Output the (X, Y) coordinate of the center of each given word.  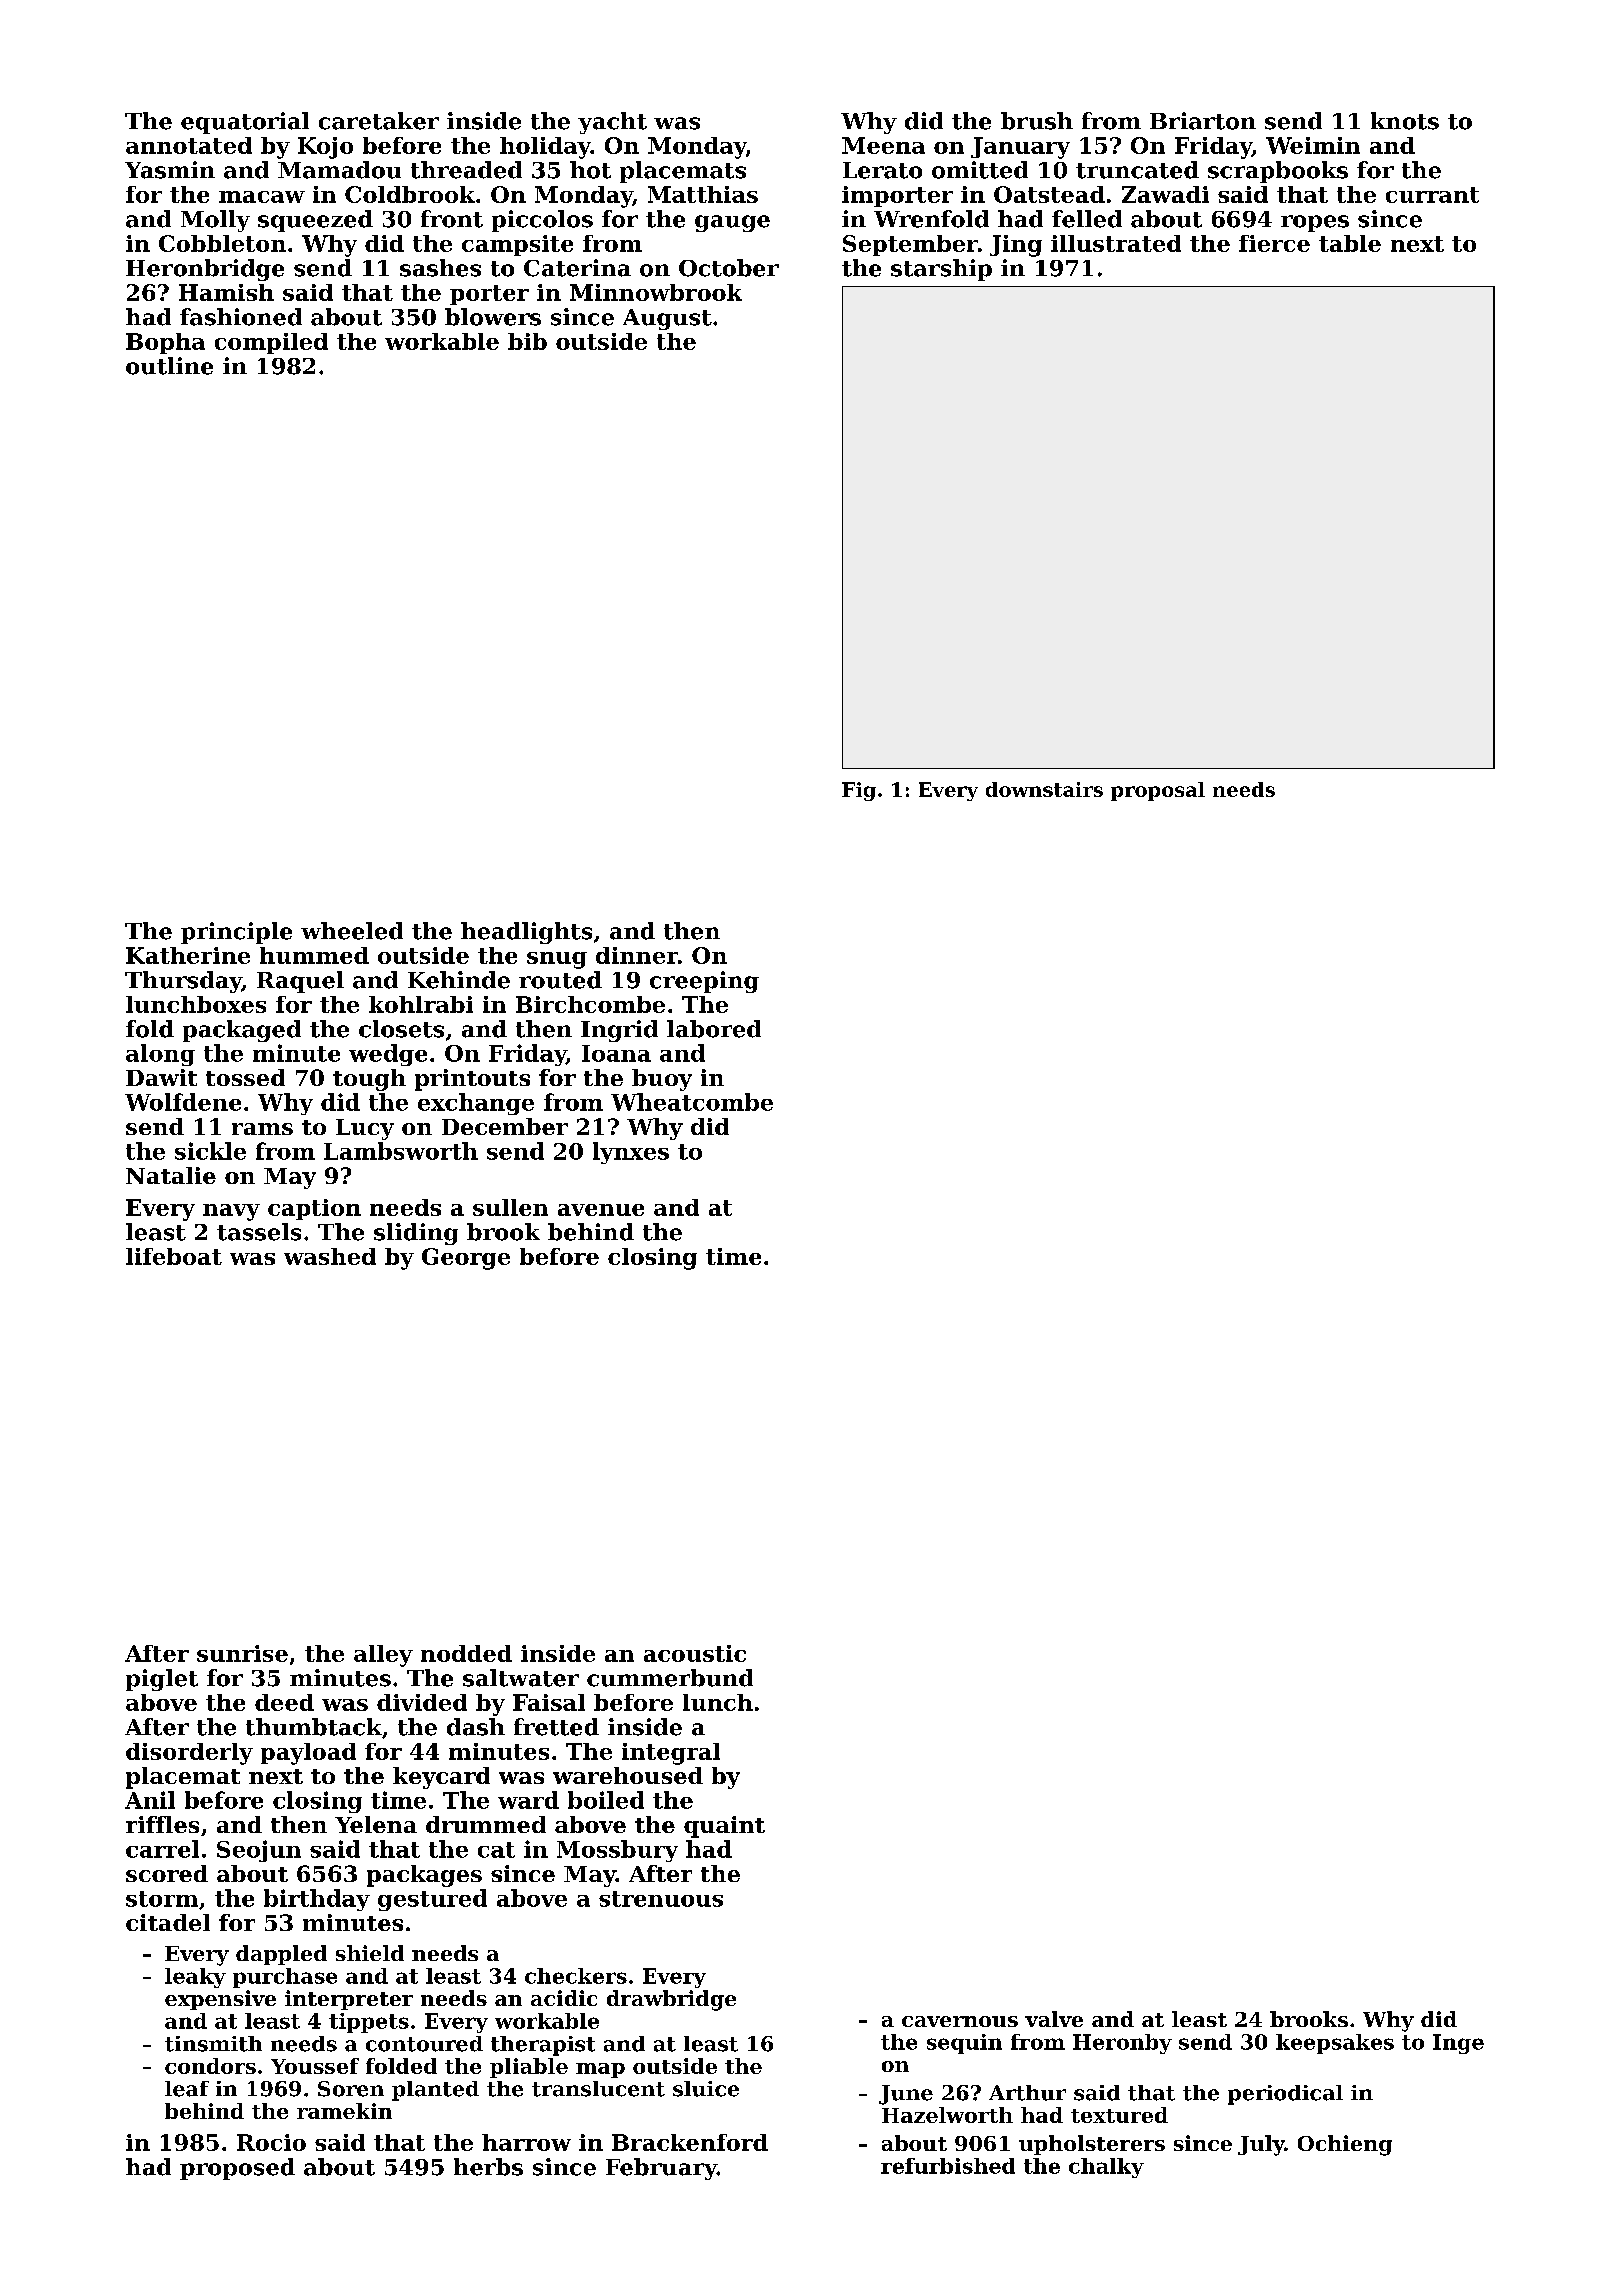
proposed (237, 2169)
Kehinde (459, 980)
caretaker (379, 121)
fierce (1274, 243)
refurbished (948, 2166)
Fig (859, 791)
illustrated (1116, 243)
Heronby (1122, 2044)
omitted (980, 170)
